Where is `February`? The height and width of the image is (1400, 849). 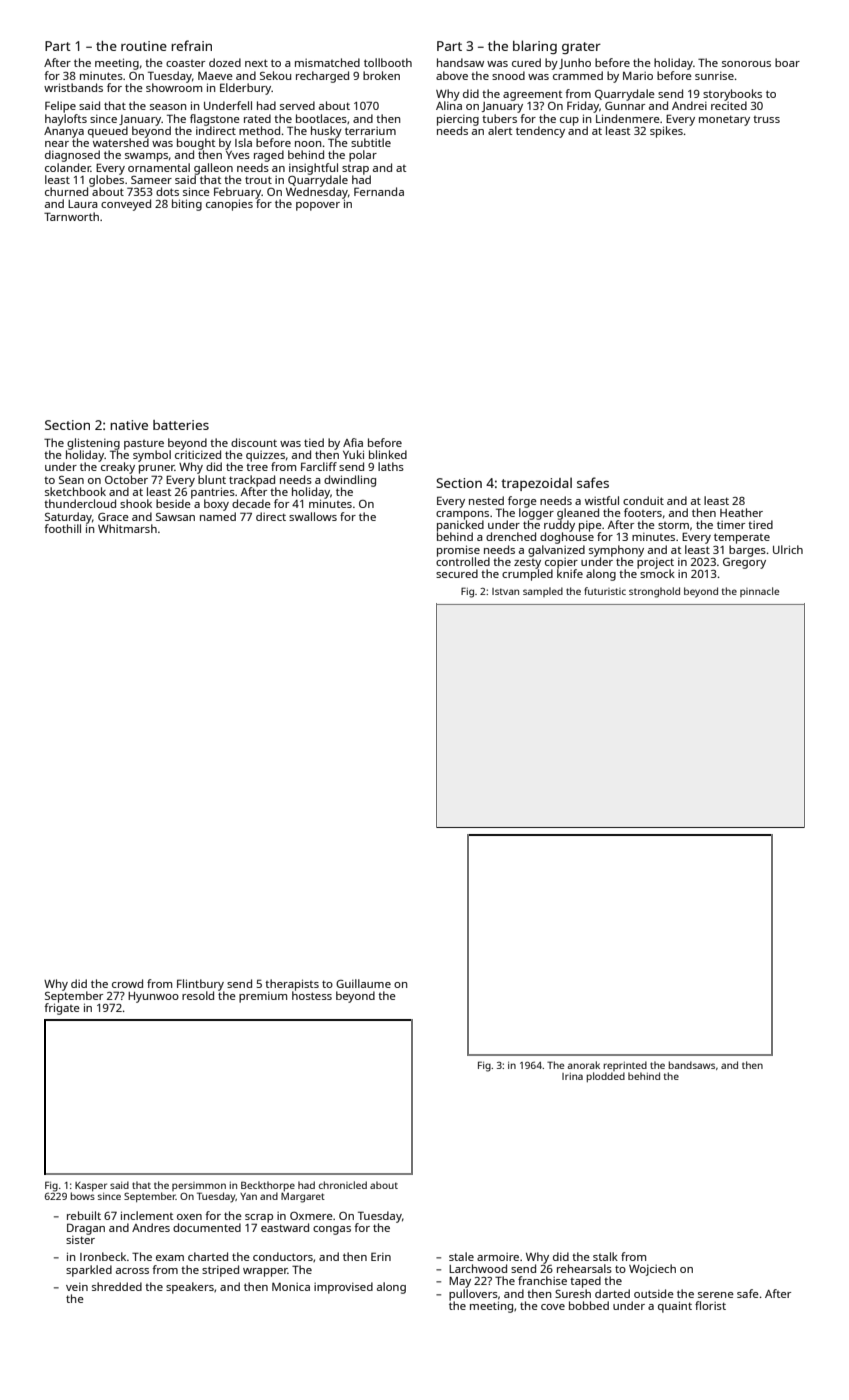 February is located at coordinates (237, 193).
